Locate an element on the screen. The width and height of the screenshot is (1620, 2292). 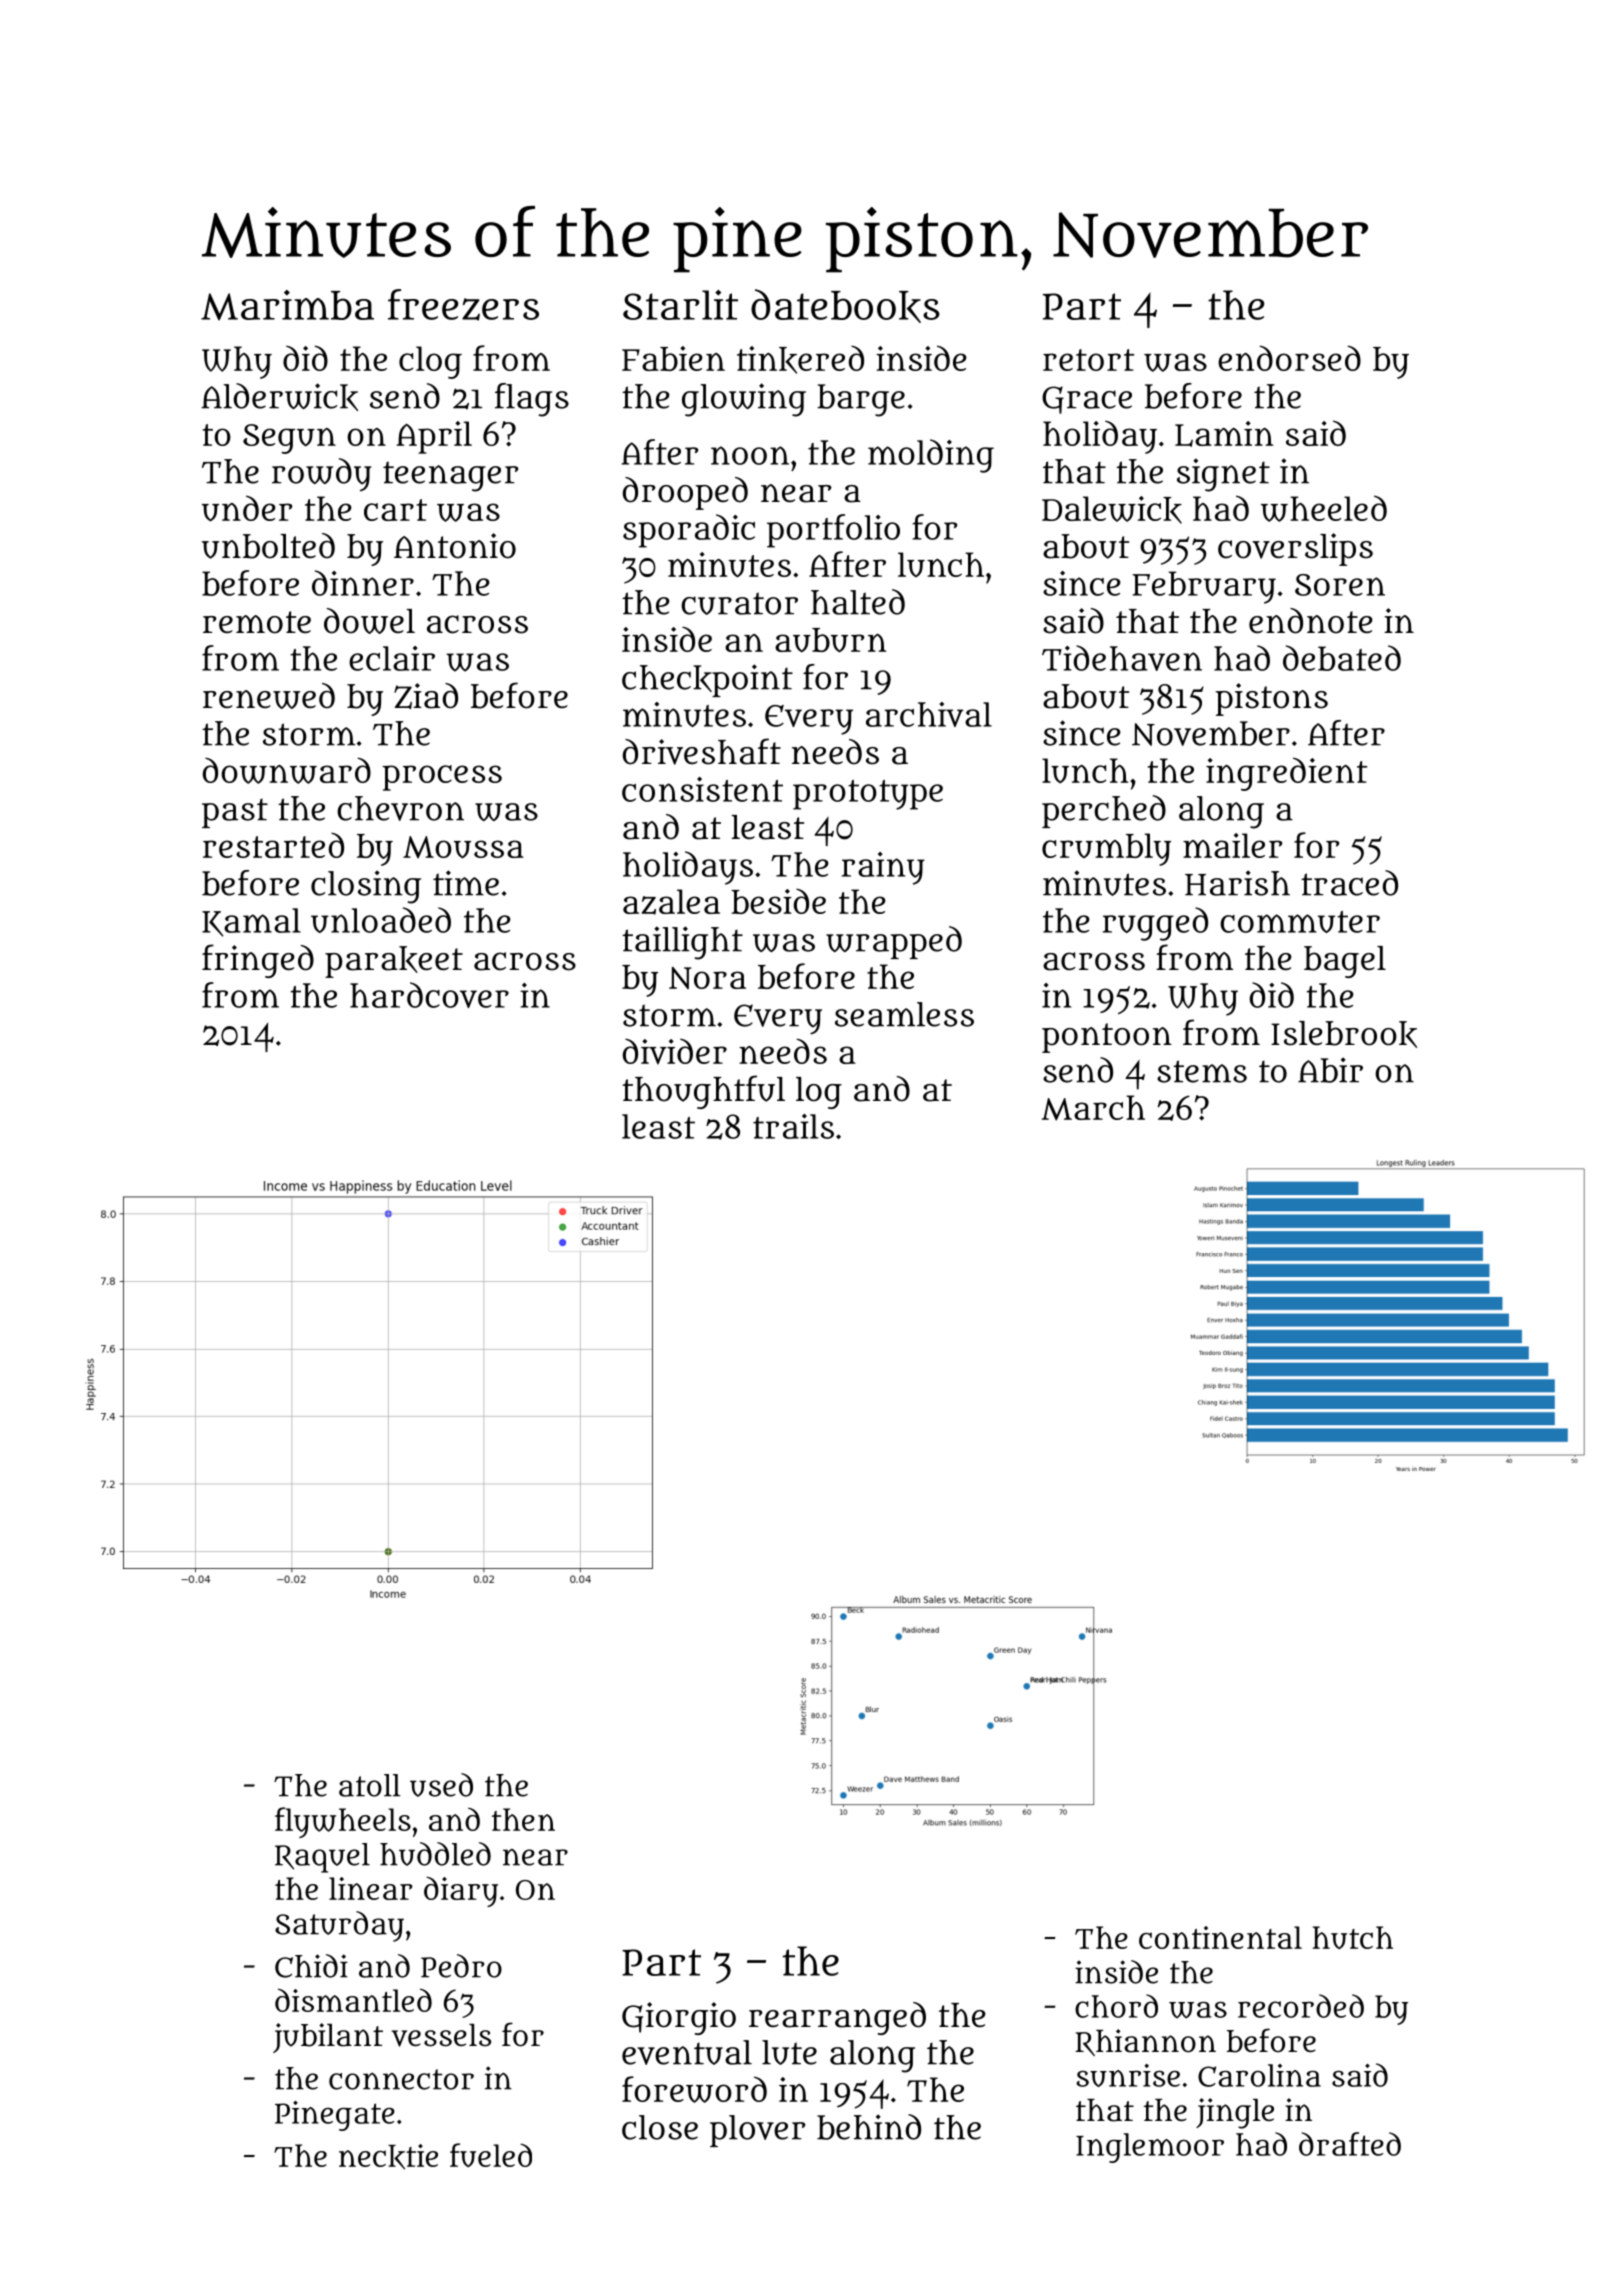
Abir is located at coordinates (1330, 1070).
